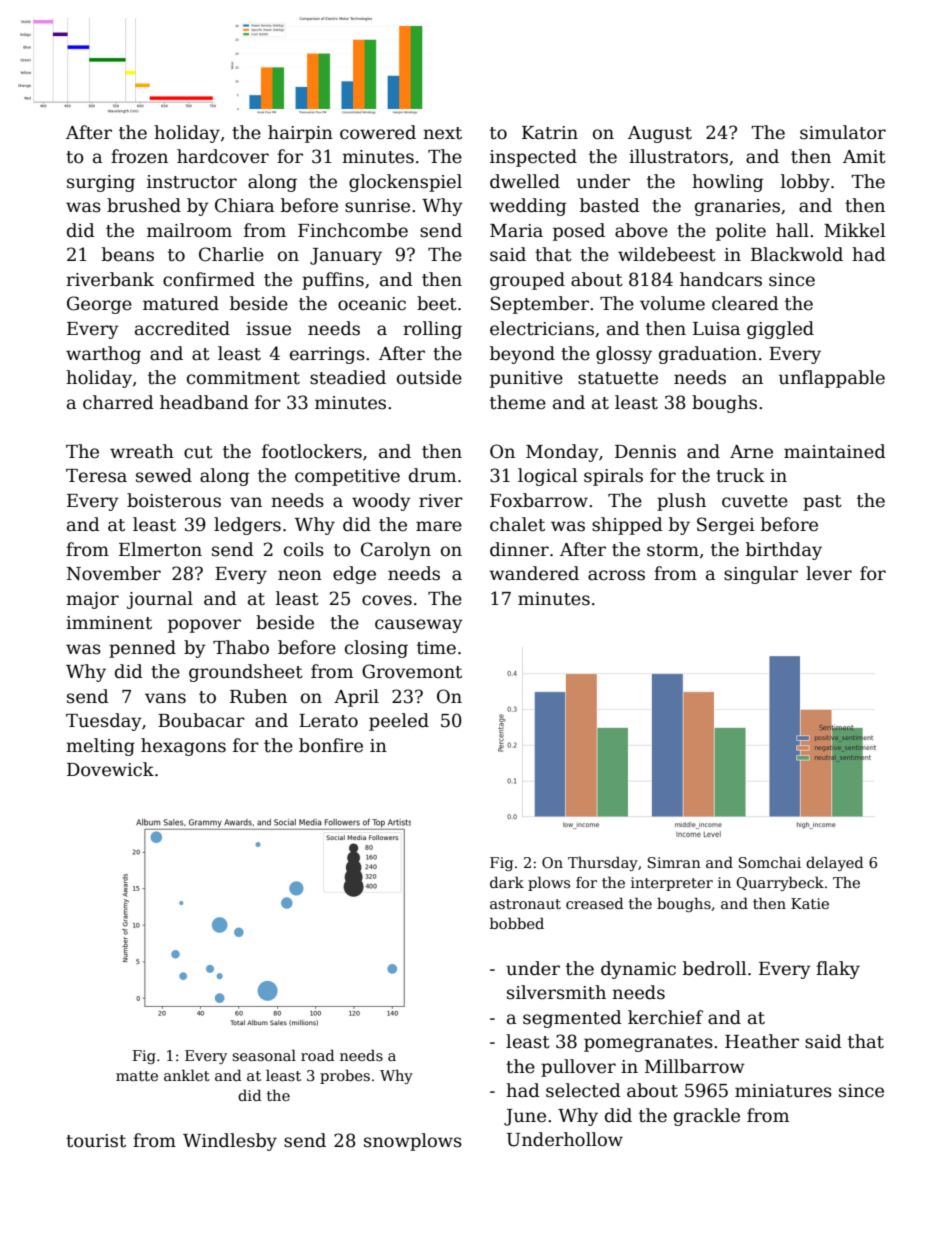 This screenshot has width=952, height=1233. What do you see at coordinates (594, 903) in the screenshot?
I see `creased` at bounding box center [594, 903].
